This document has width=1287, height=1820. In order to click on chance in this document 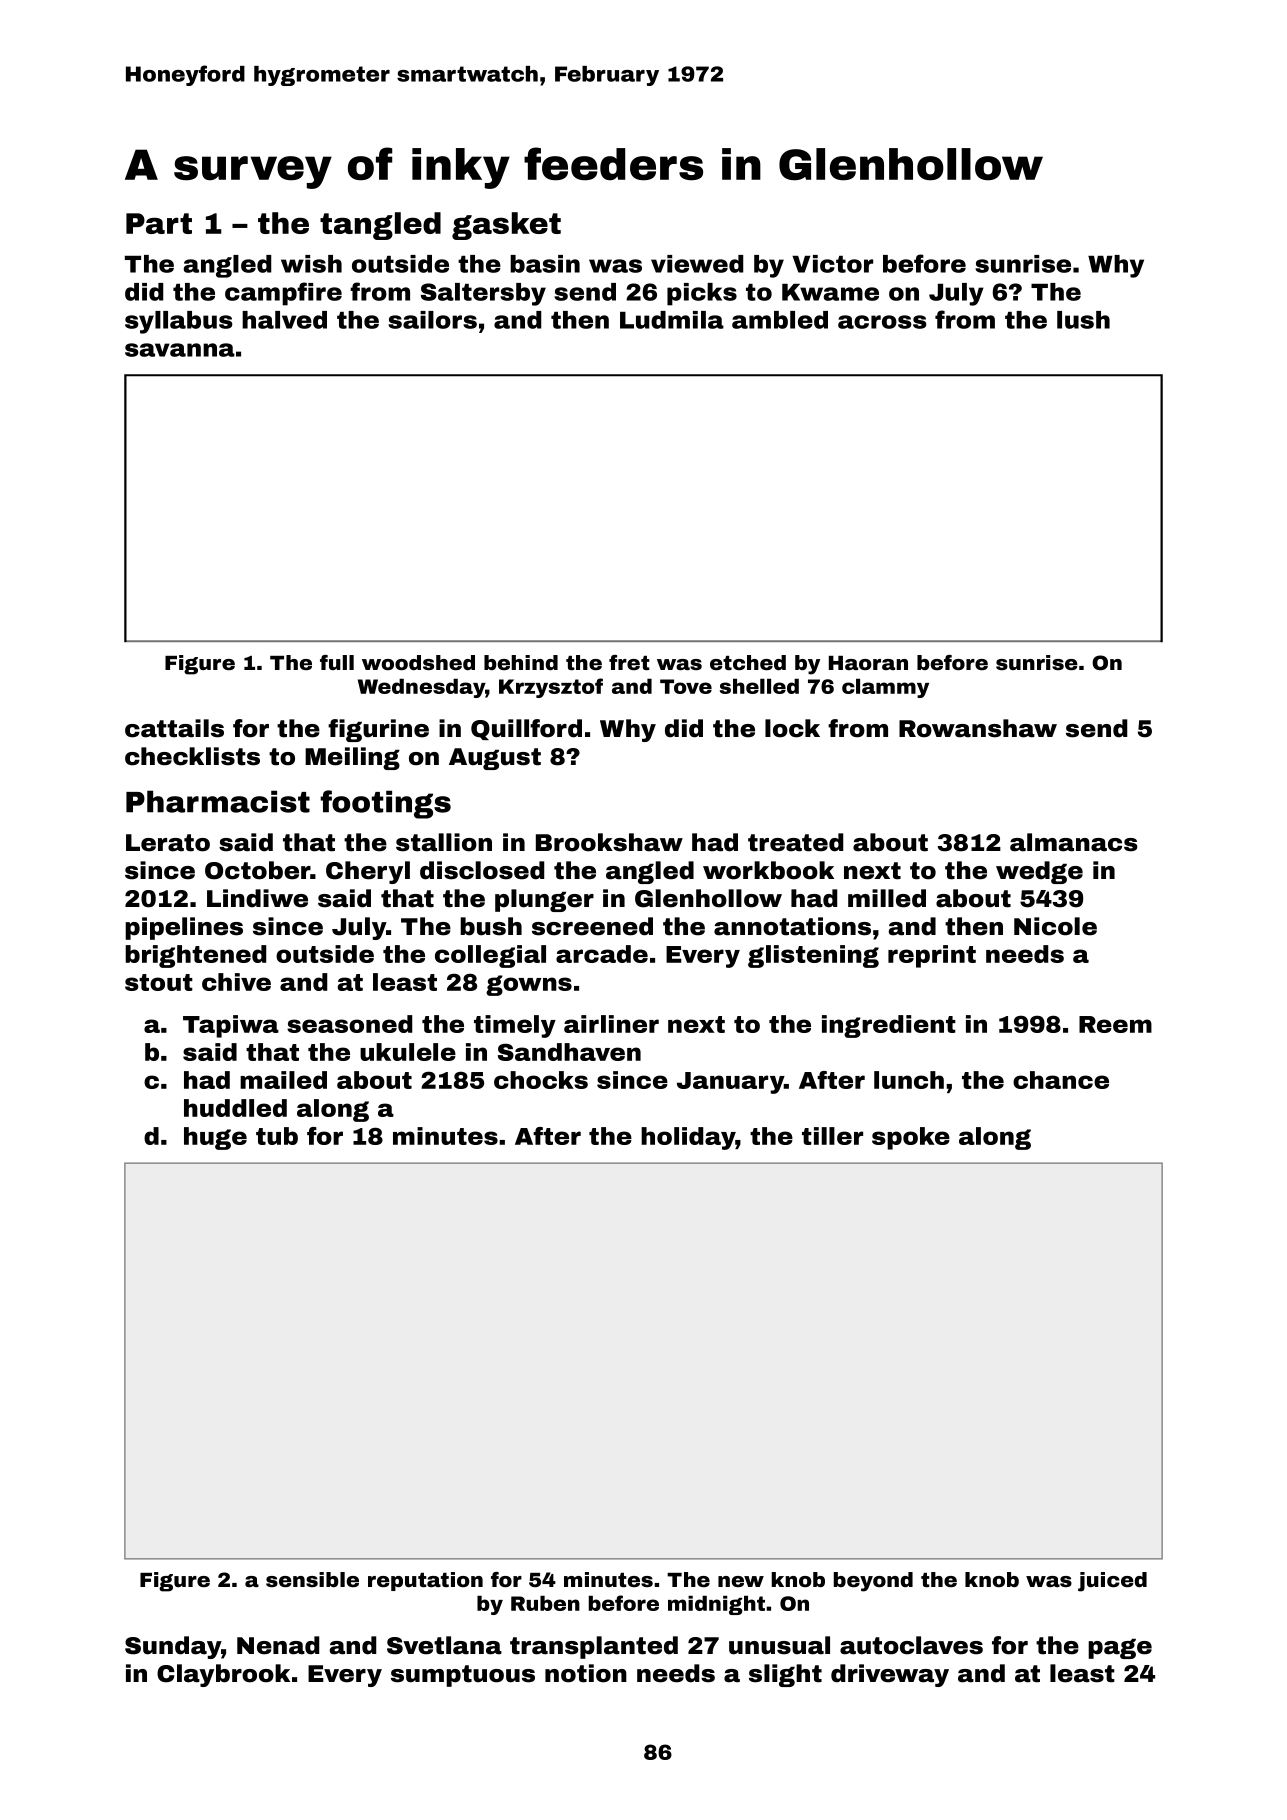, I will do `click(1061, 1080)`.
